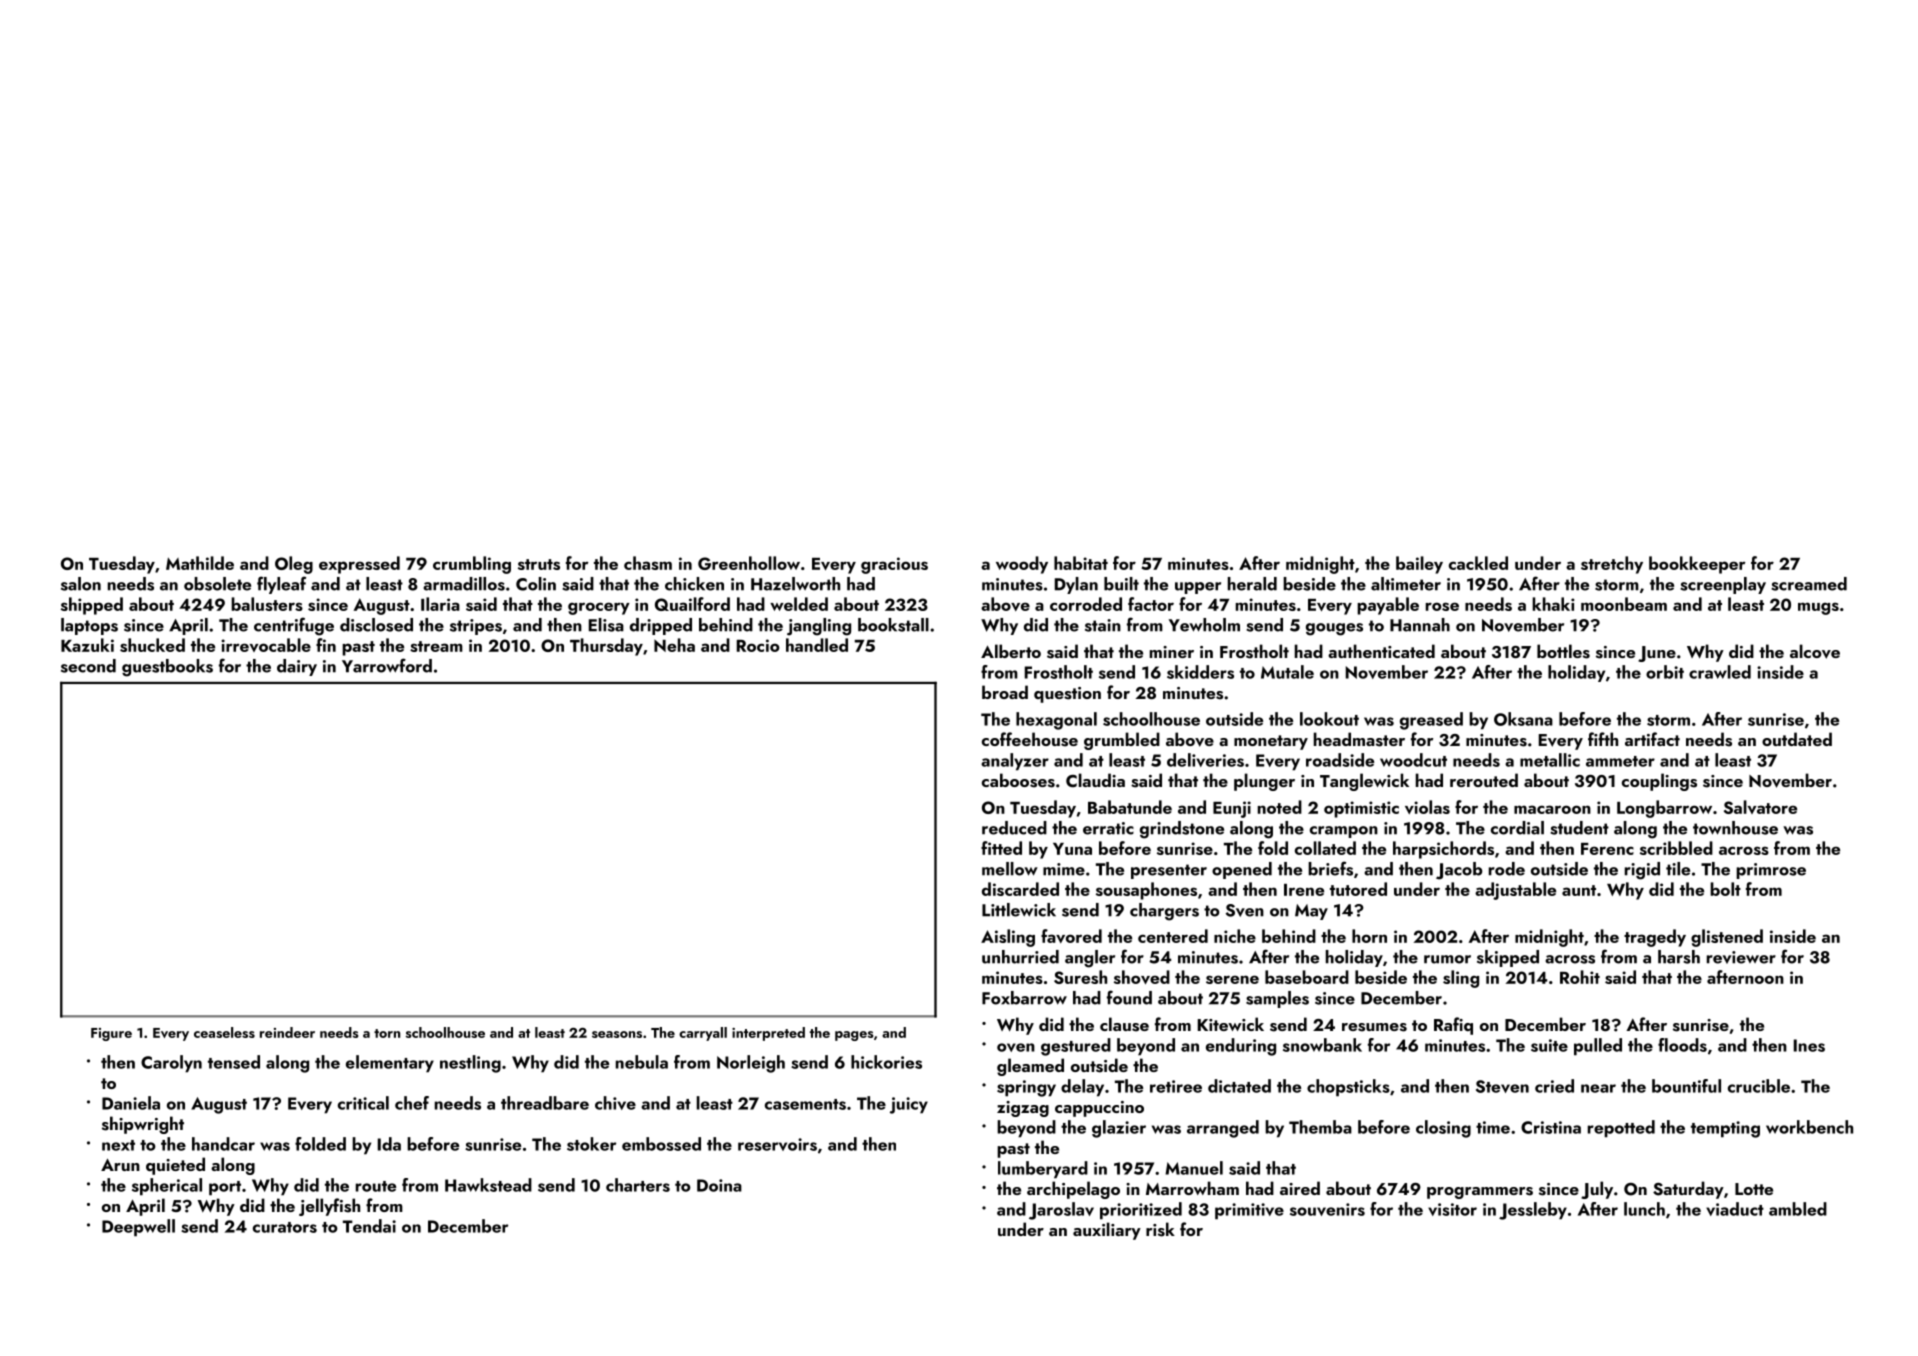 This image has width=1918, height=1356. What do you see at coordinates (138, 1228) in the image?
I see `Deepwell` at bounding box center [138, 1228].
